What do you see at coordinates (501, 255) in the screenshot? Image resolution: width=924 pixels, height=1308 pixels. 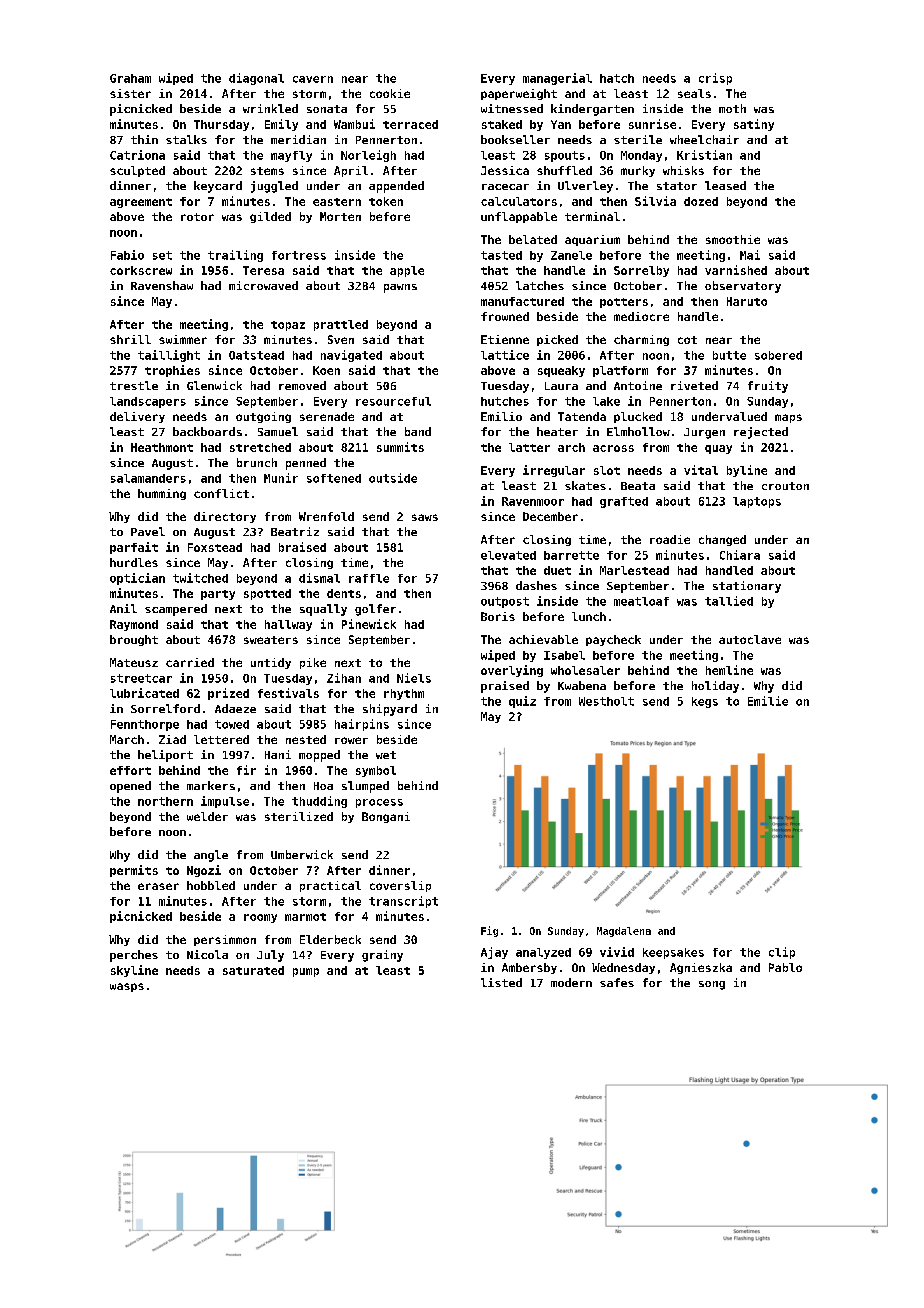 I see `tasted` at bounding box center [501, 255].
